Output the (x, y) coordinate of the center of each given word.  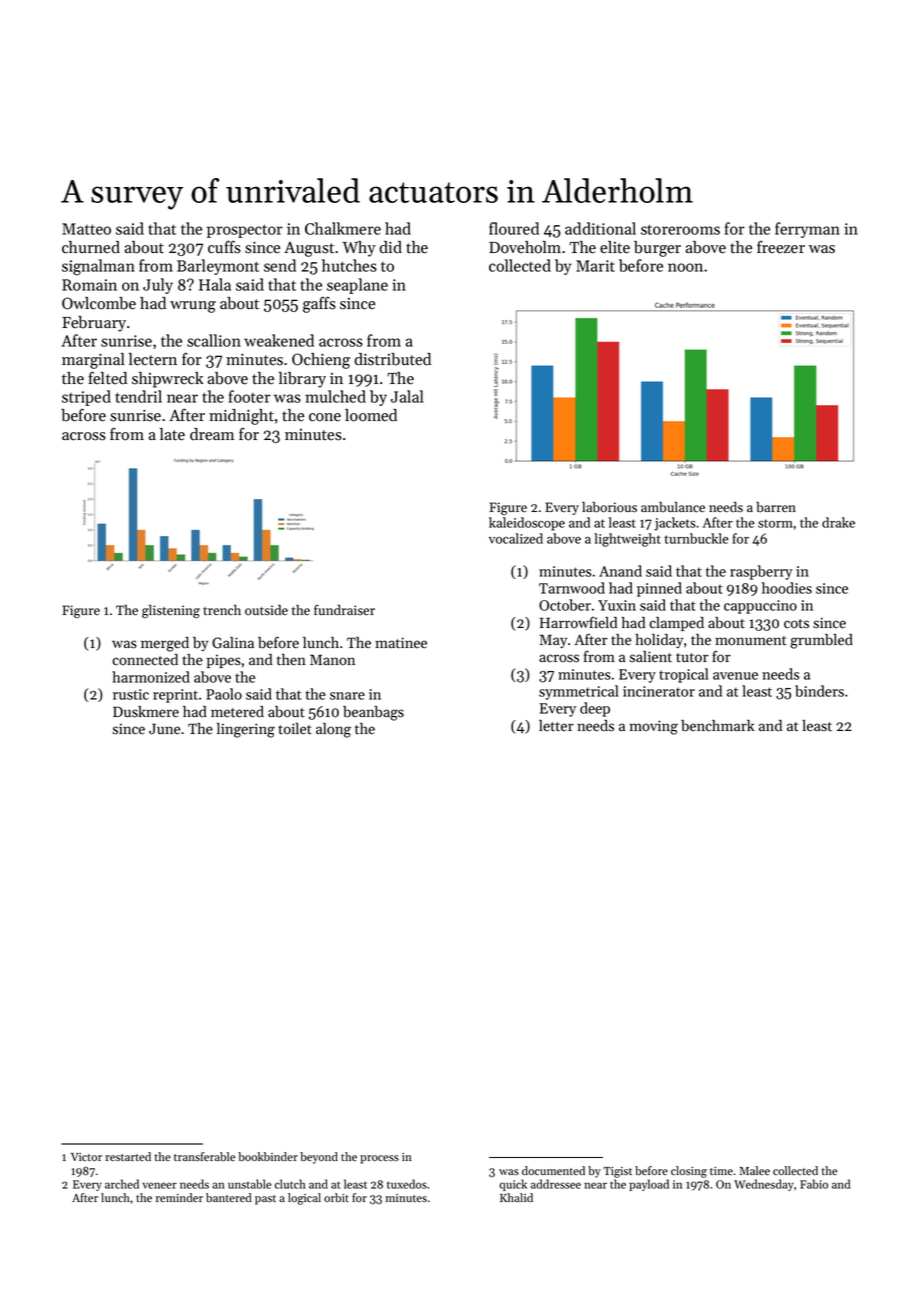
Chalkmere (343, 228)
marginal (93, 361)
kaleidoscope (527, 524)
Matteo (86, 229)
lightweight (627, 540)
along (333, 730)
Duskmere (146, 712)
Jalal (407, 396)
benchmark (718, 726)
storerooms (680, 229)
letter (556, 726)
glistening (171, 611)
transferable (204, 1157)
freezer (781, 247)
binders (819, 691)
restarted (128, 1156)
